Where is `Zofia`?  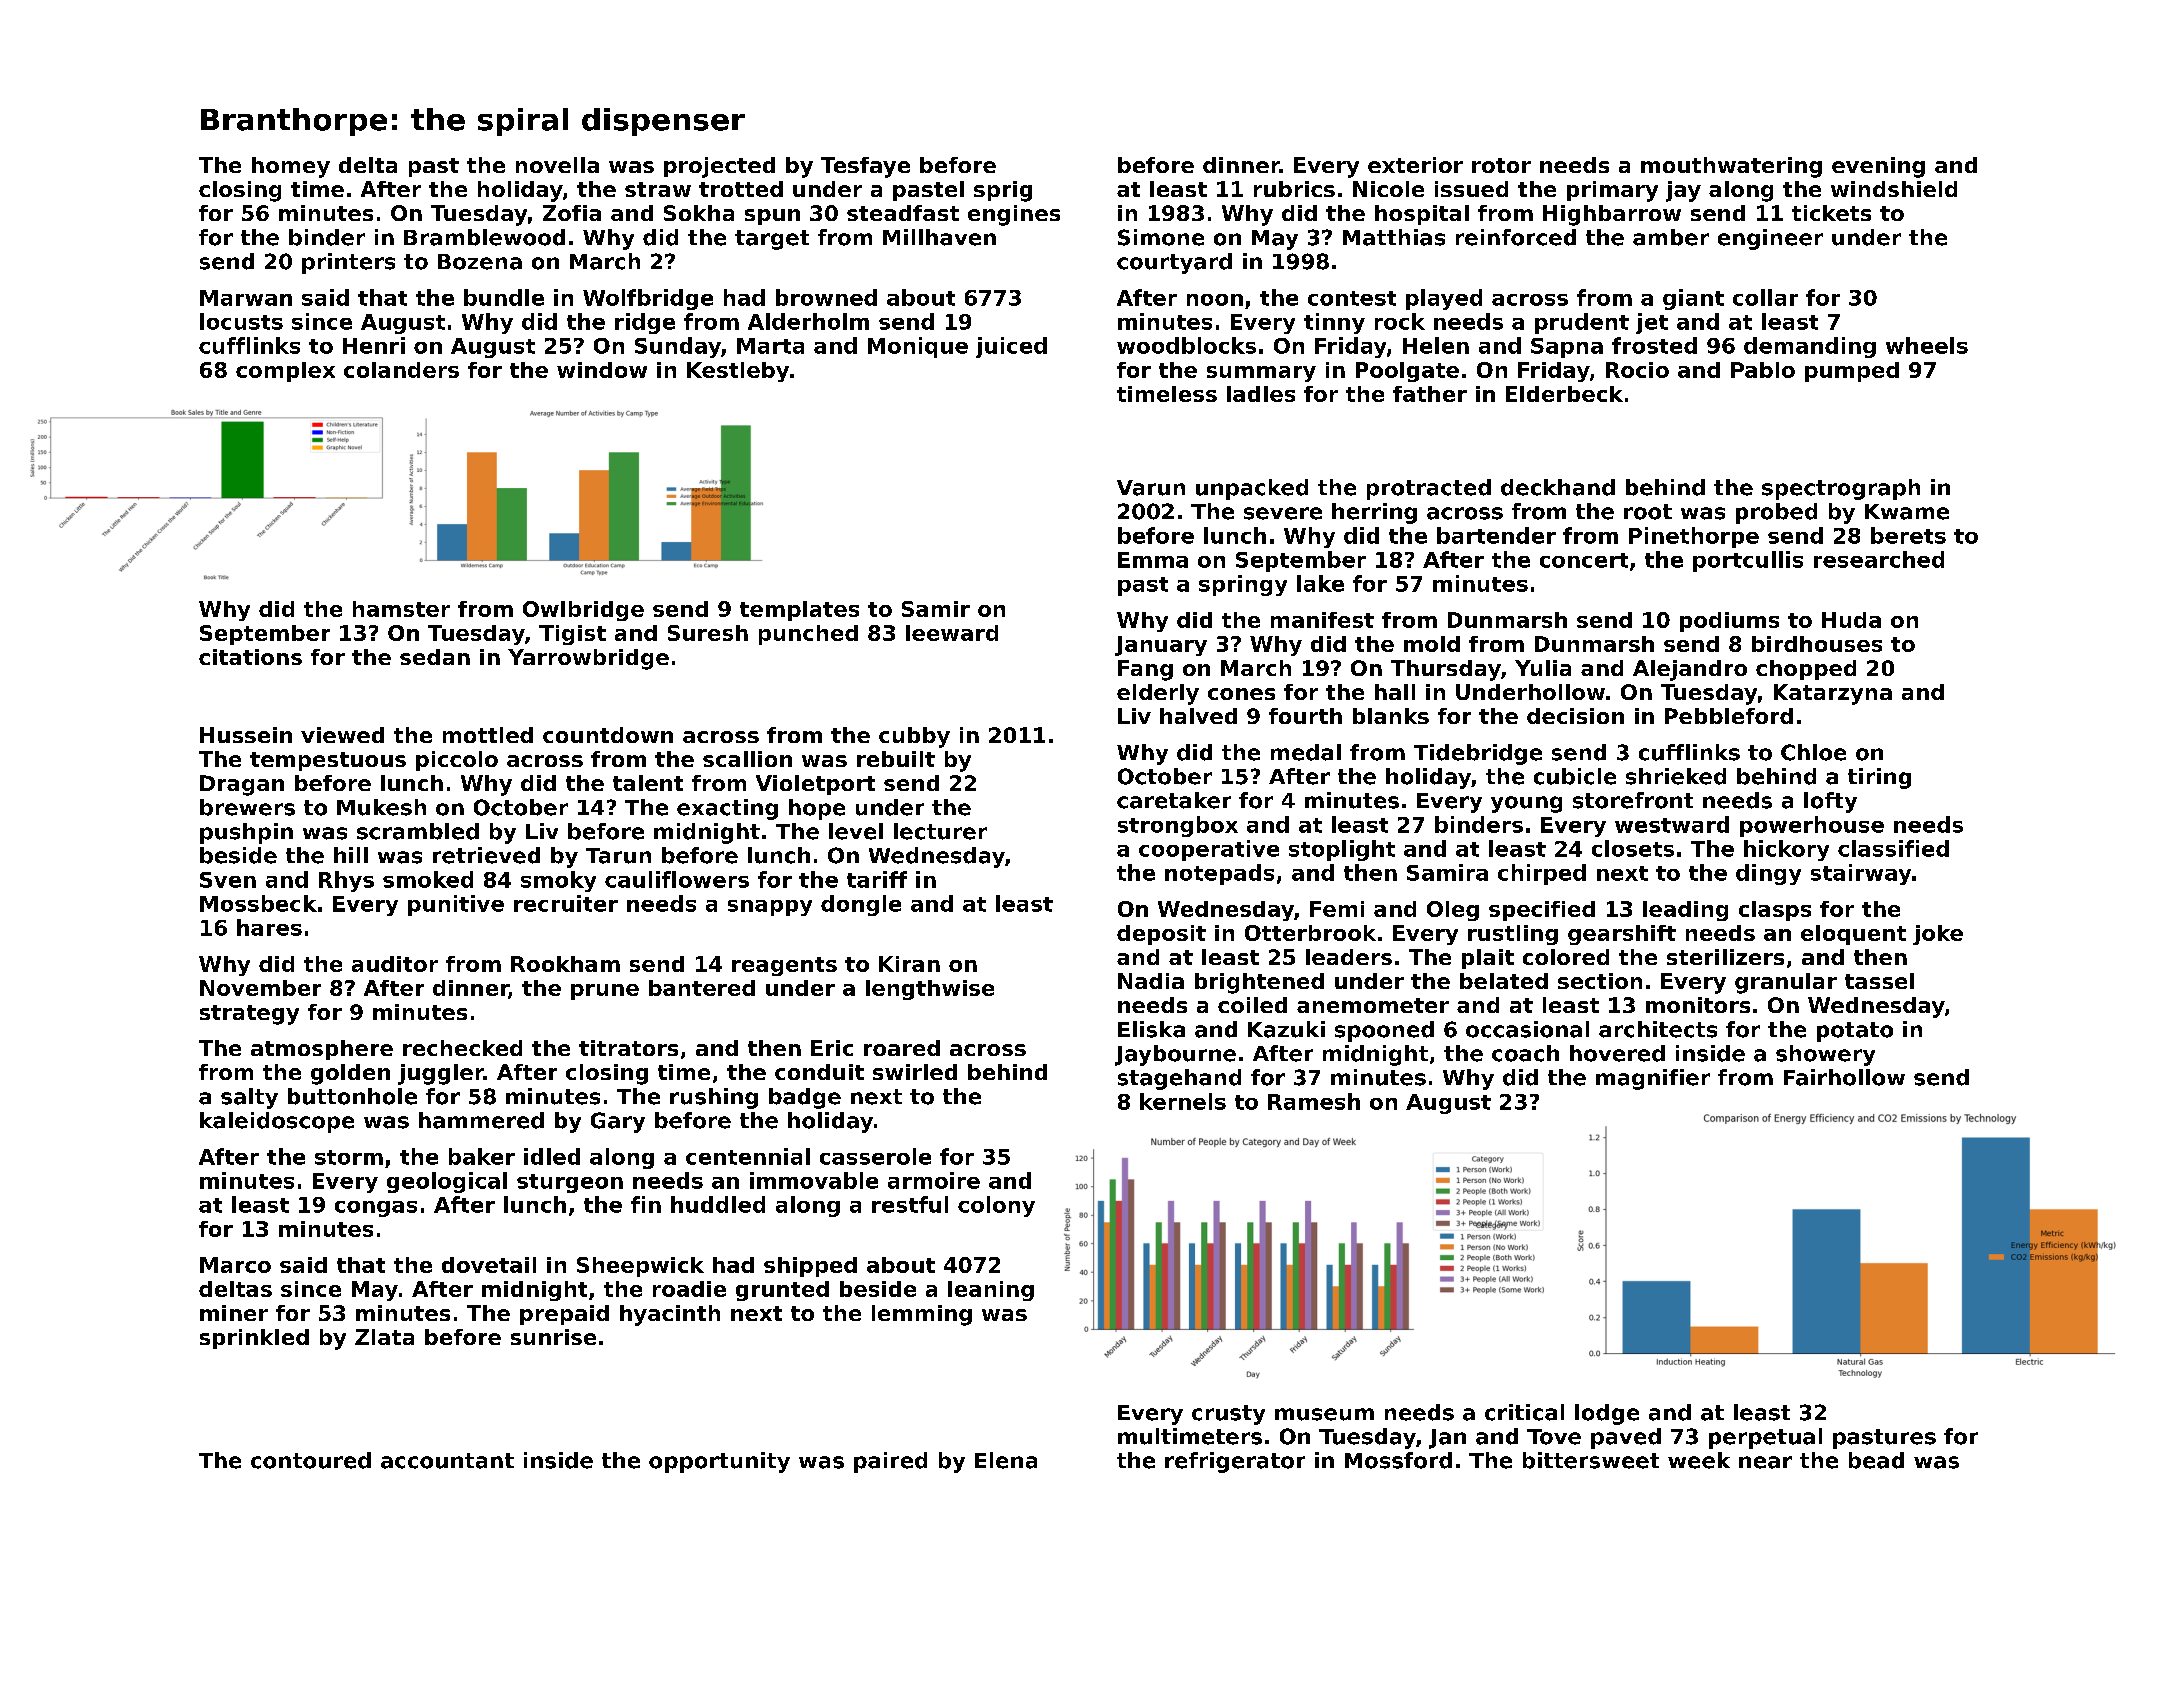 Zofia is located at coordinates (572, 213).
